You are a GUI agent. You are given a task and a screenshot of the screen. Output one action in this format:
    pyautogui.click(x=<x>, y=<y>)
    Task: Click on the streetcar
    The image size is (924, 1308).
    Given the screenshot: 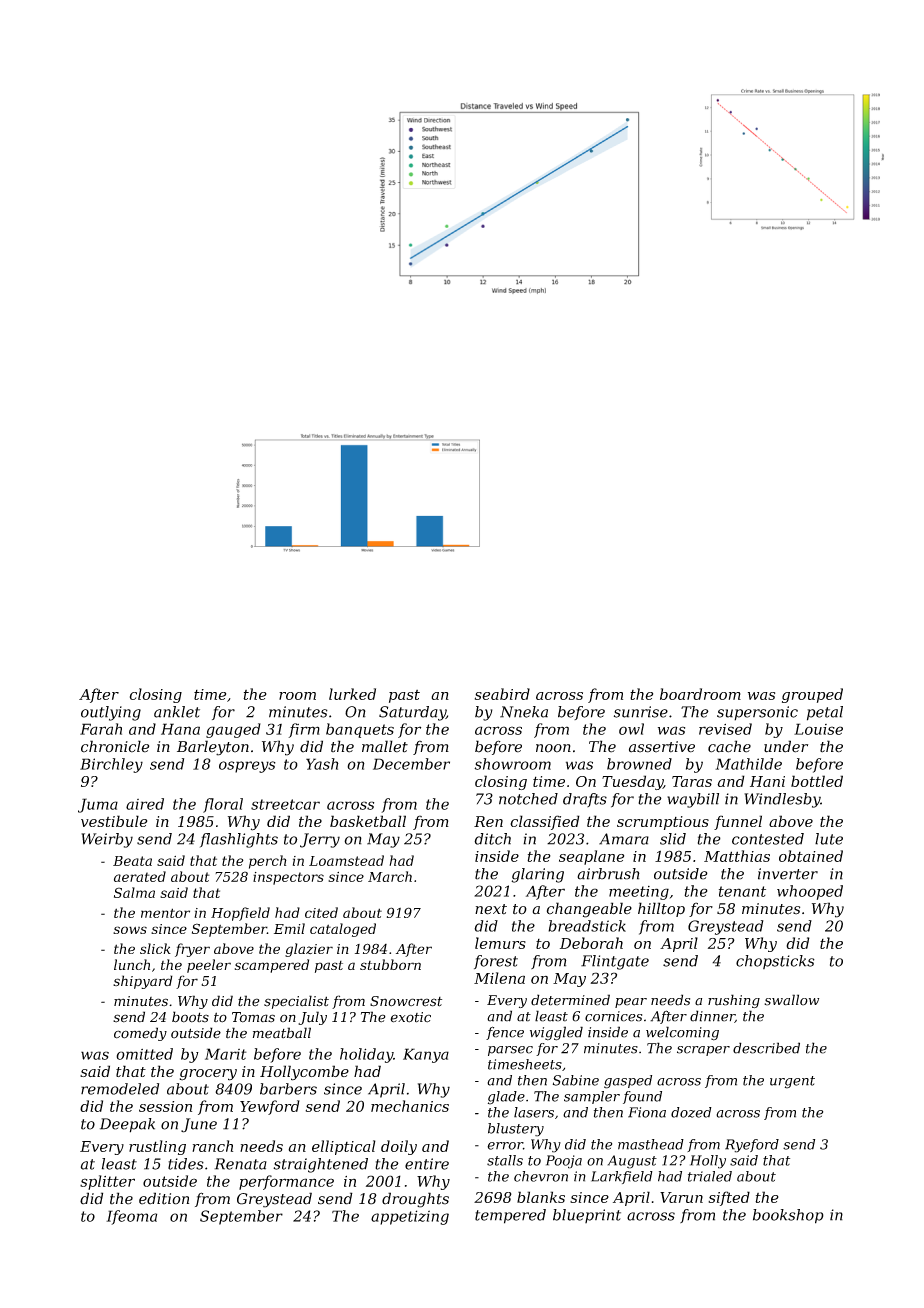 What is the action you would take?
    pyautogui.click(x=285, y=804)
